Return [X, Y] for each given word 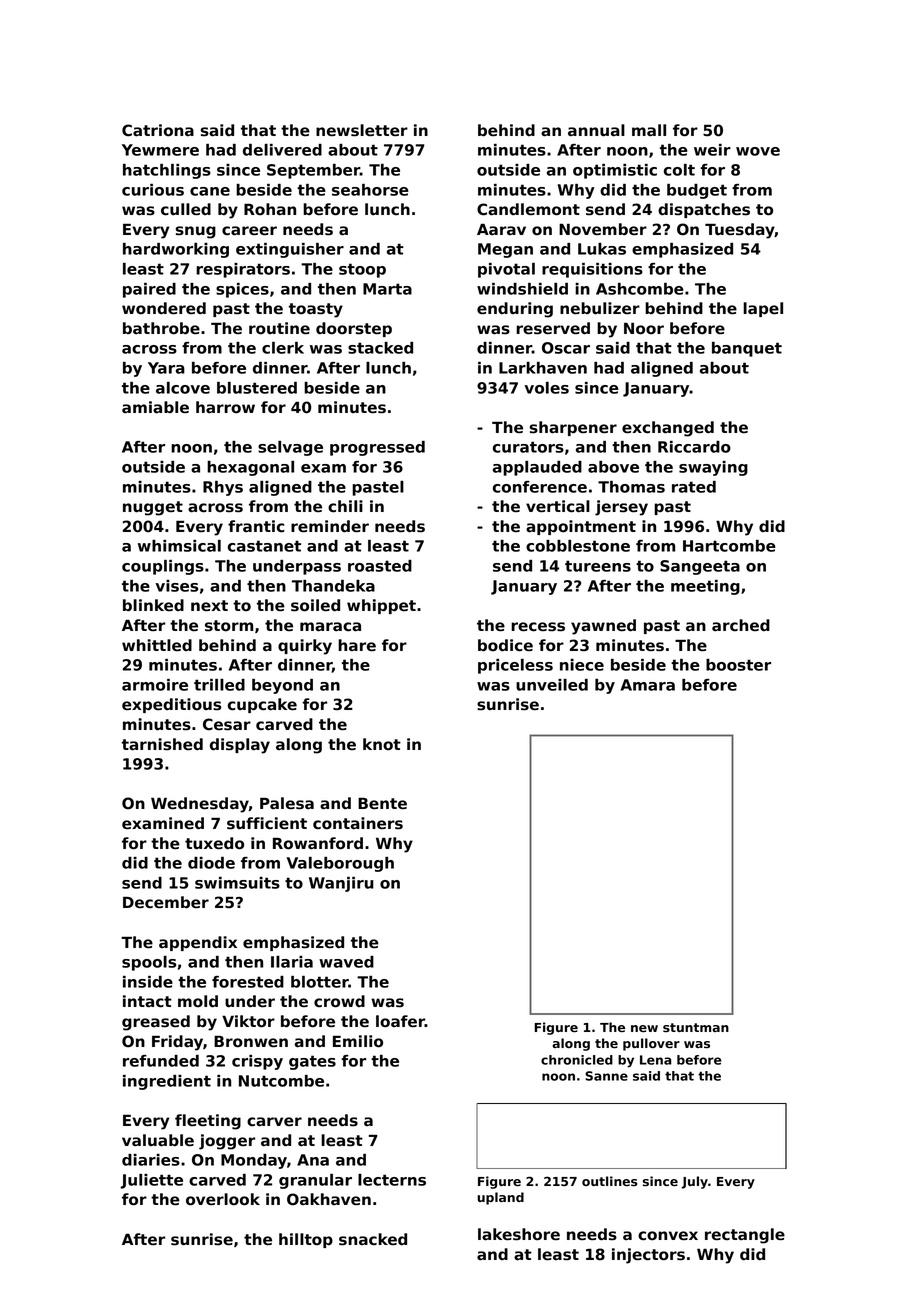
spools [149, 963]
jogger [227, 1142]
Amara [647, 685]
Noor [644, 328]
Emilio [358, 1041]
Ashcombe [640, 289]
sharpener [573, 428]
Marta [387, 289]
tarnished [162, 744]
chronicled [577, 1060]
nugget [153, 508]
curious [153, 190]
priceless [515, 666]
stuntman [696, 1027]
